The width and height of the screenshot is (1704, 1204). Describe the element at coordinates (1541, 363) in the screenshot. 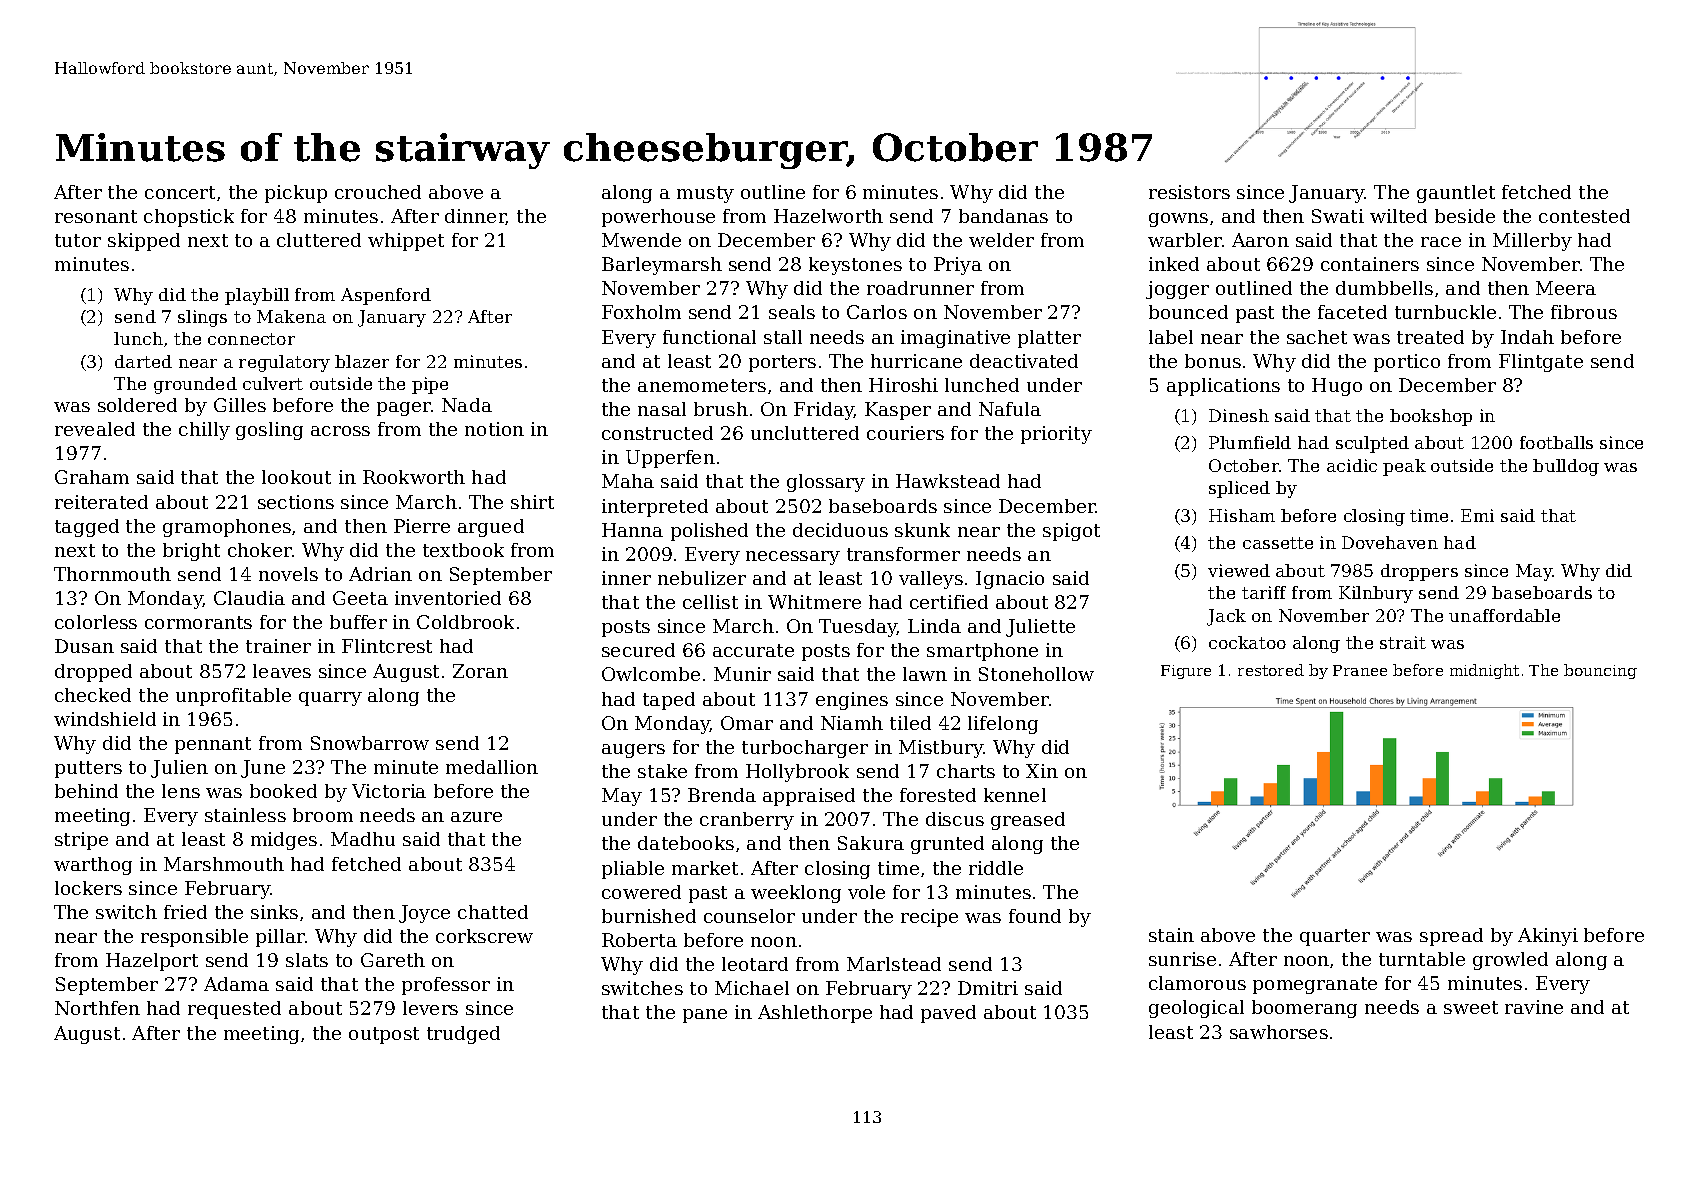

I see `Flintgate` at that location.
